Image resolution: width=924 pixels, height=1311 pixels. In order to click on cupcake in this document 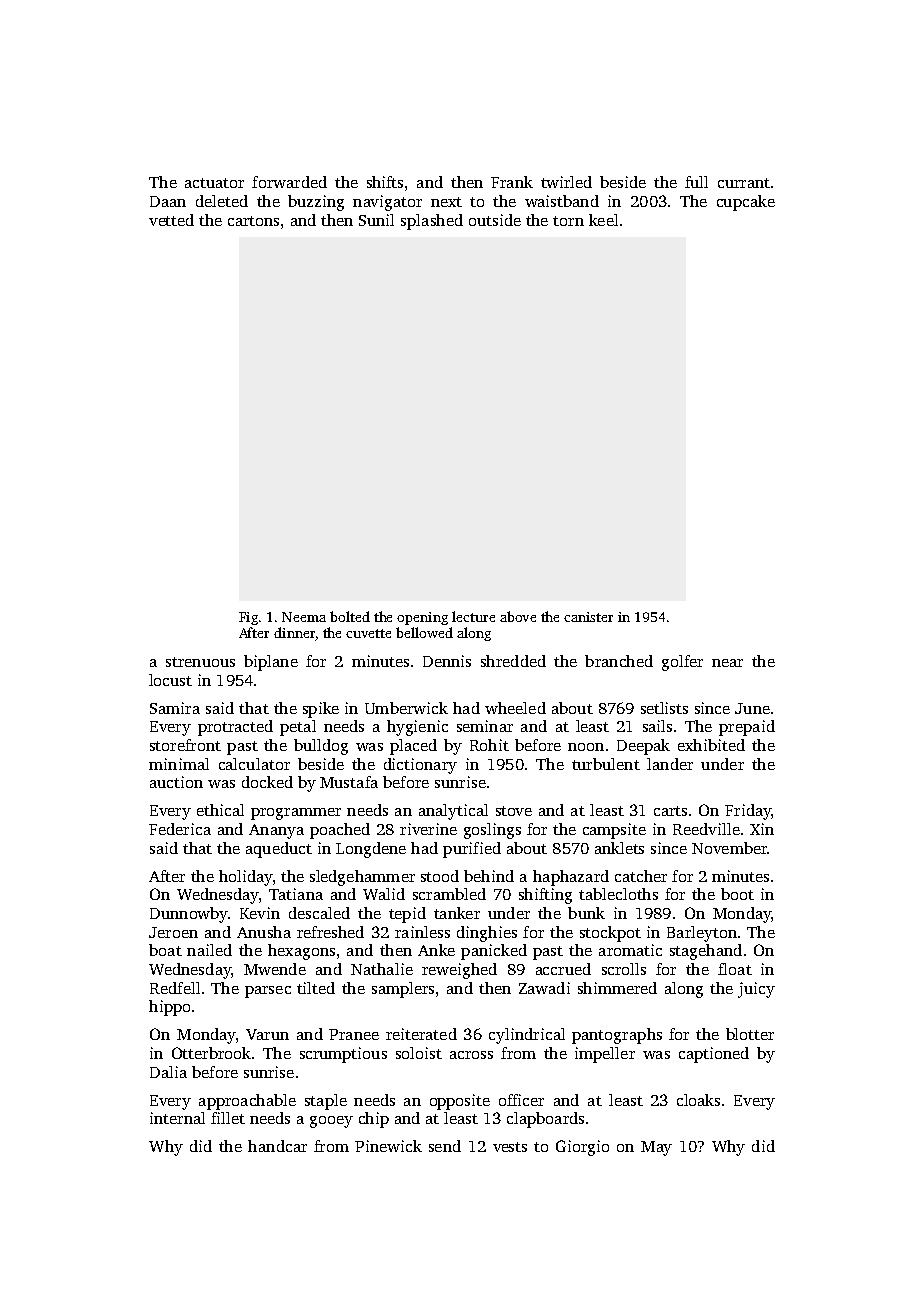, I will do `click(746, 203)`.
